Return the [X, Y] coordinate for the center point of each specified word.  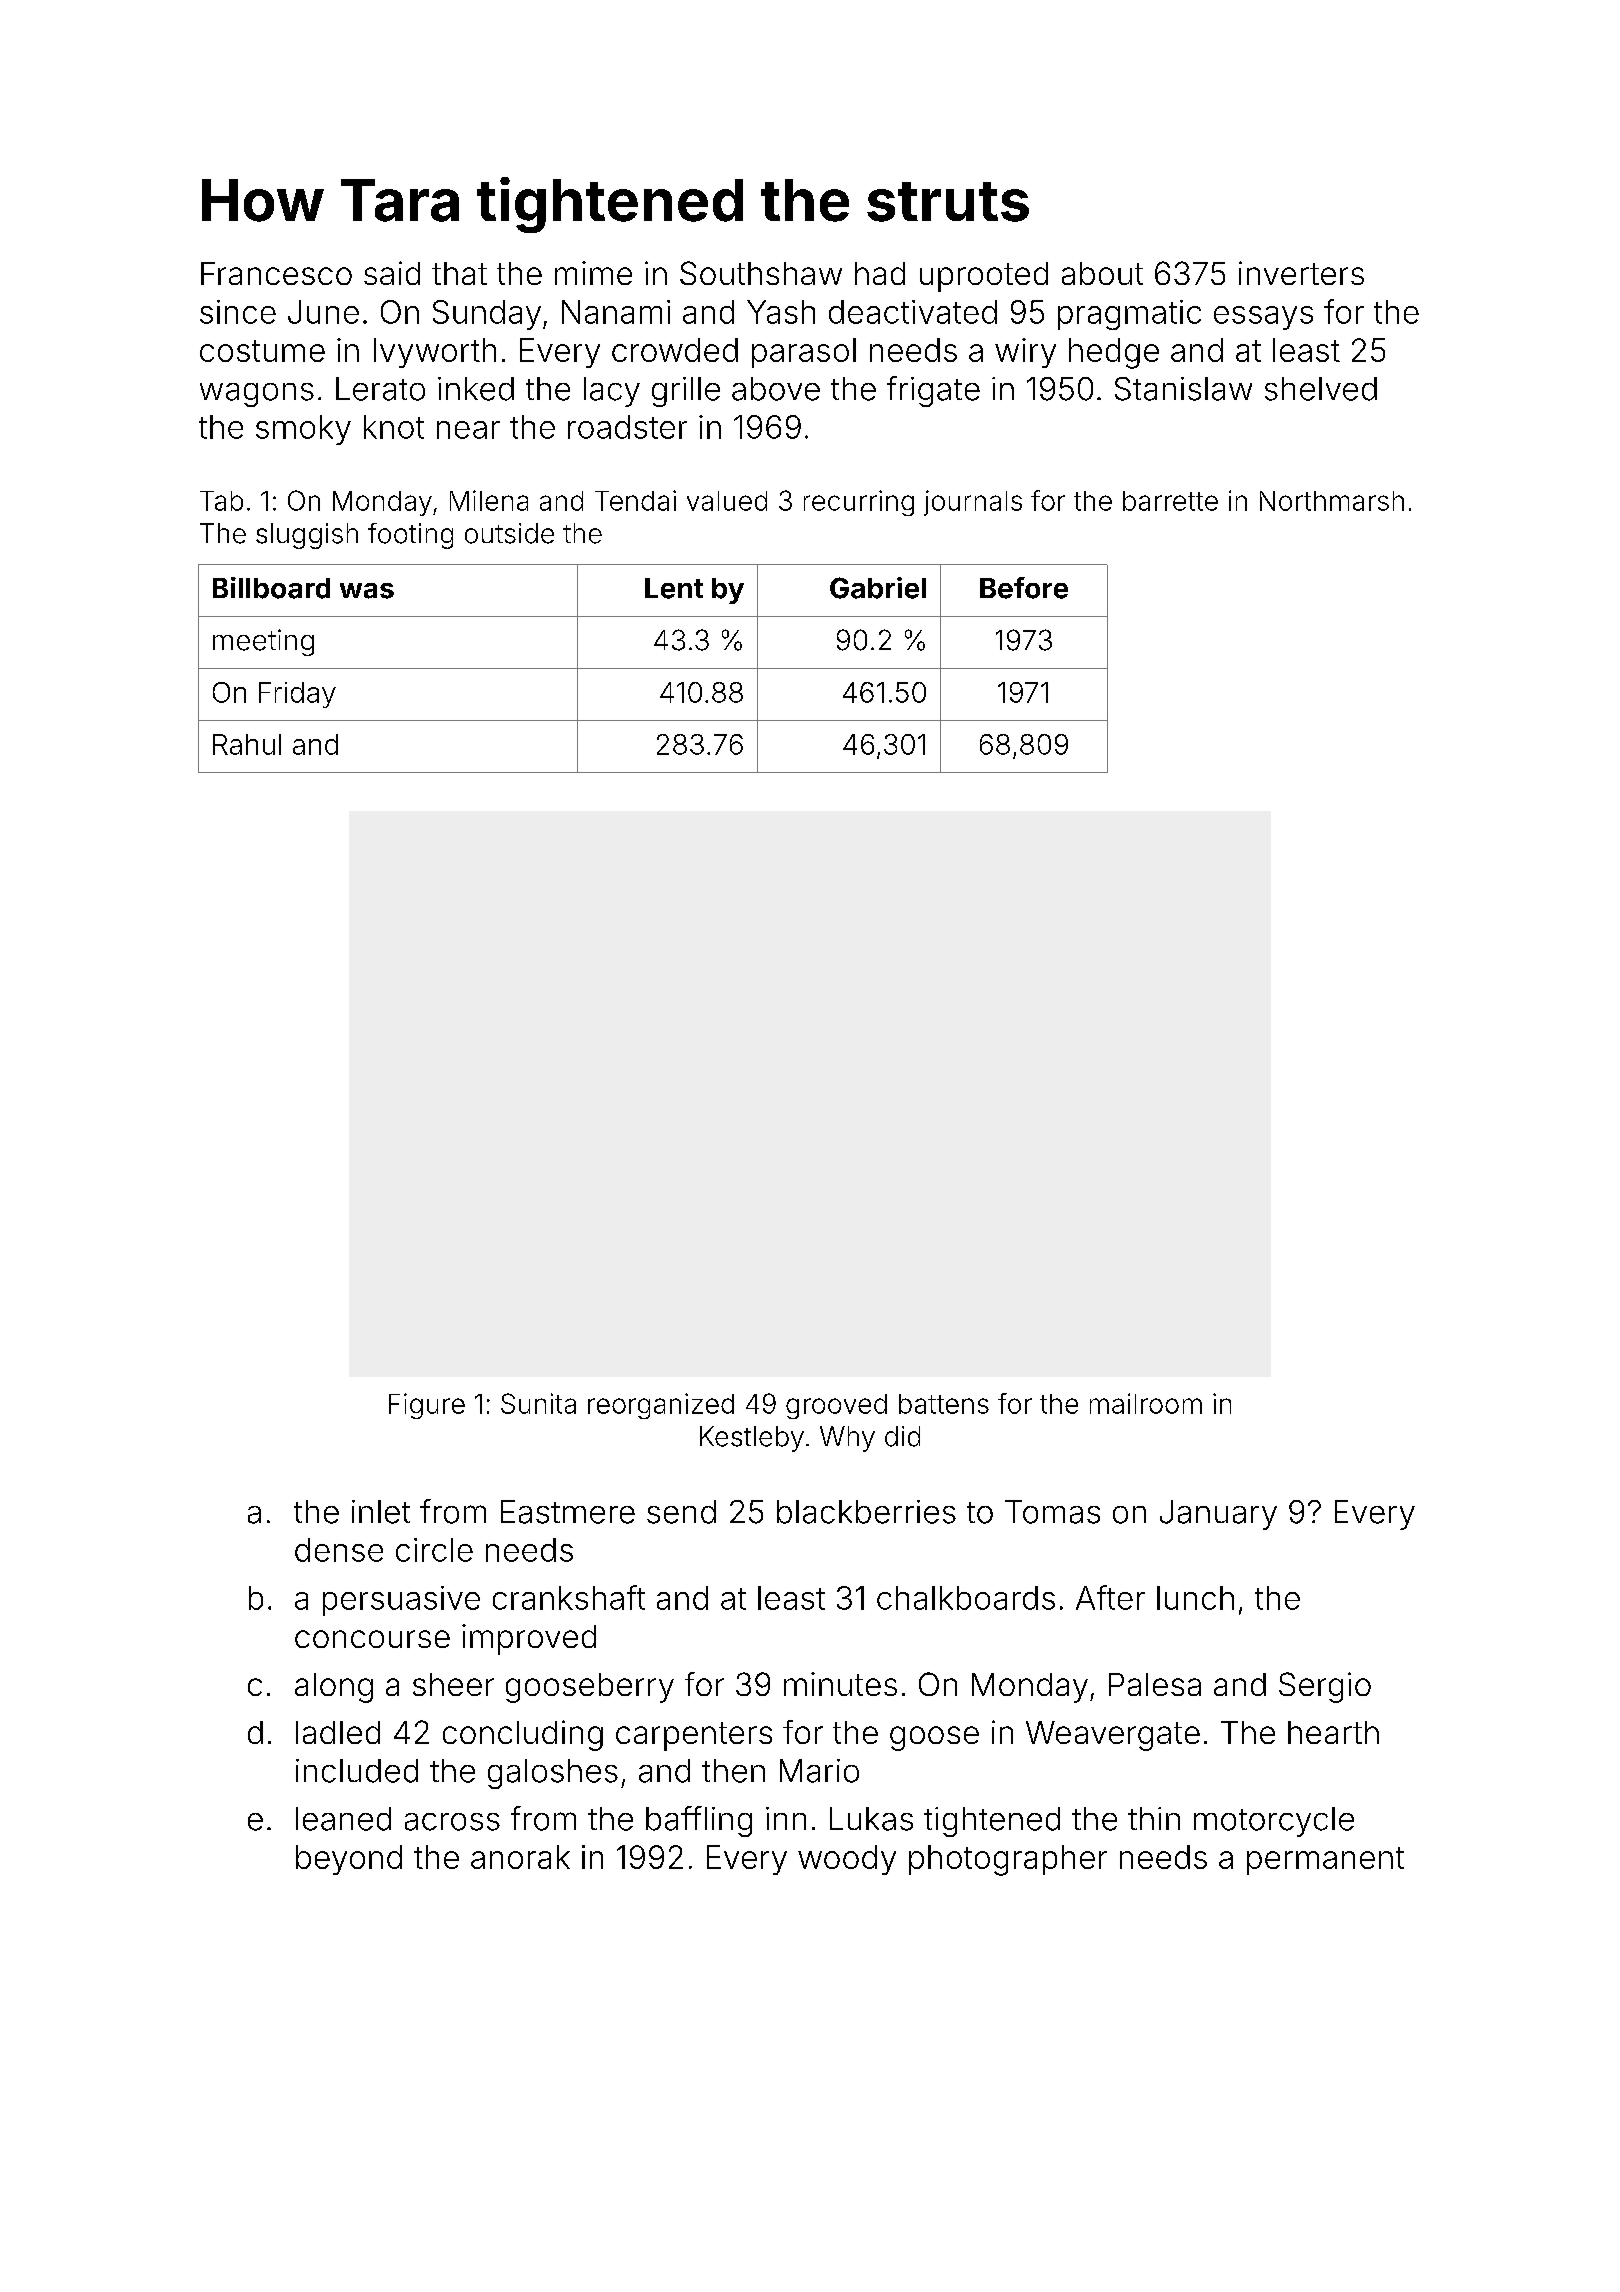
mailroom [1146, 1403]
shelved [1321, 389]
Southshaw [761, 273]
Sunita [538, 1403]
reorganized [661, 1406]
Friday [297, 695]
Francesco [276, 273]
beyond [349, 1860]
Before [1024, 588]
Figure [427, 1406]
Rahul [247, 744]
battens [944, 1404]
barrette [1170, 501]
